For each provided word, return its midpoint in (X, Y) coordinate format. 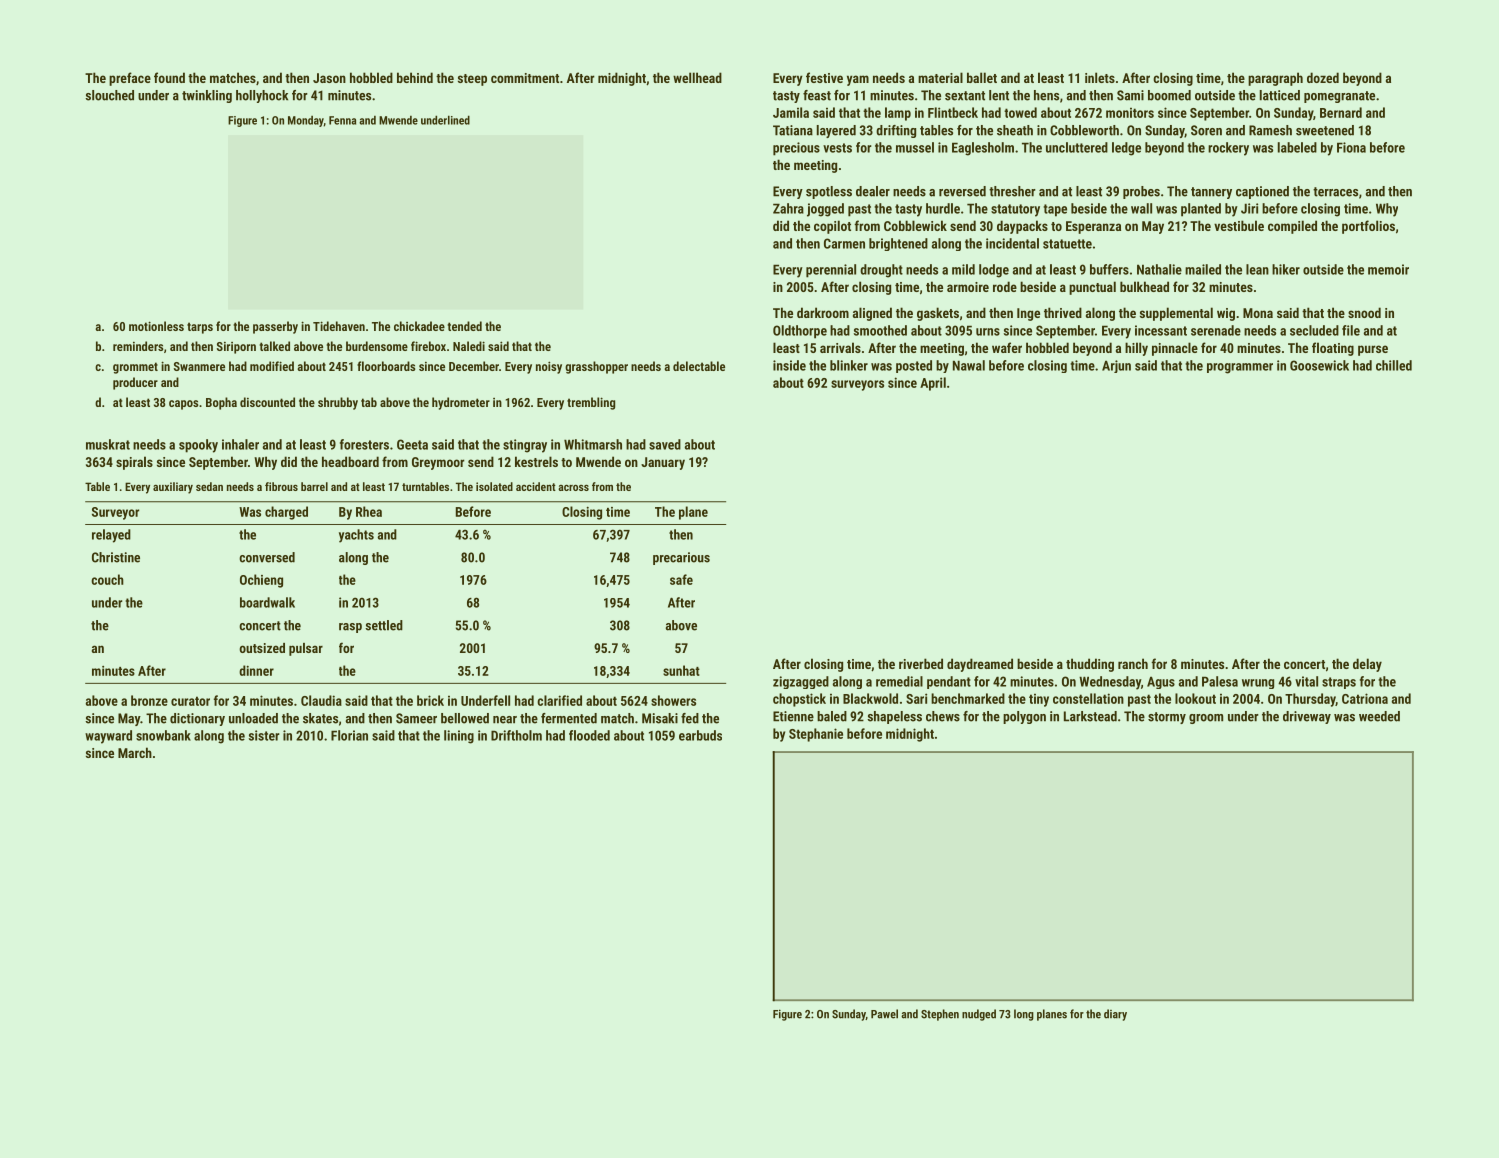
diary (1115, 1015)
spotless (829, 192)
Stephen (940, 1015)
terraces (1335, 192)
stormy (1167, 718)
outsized (262, 648)
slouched (109, 95)
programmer (1240, 368)
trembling (591, 403)
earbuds (700, 735)
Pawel (884, 1014)
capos (183, 405)
